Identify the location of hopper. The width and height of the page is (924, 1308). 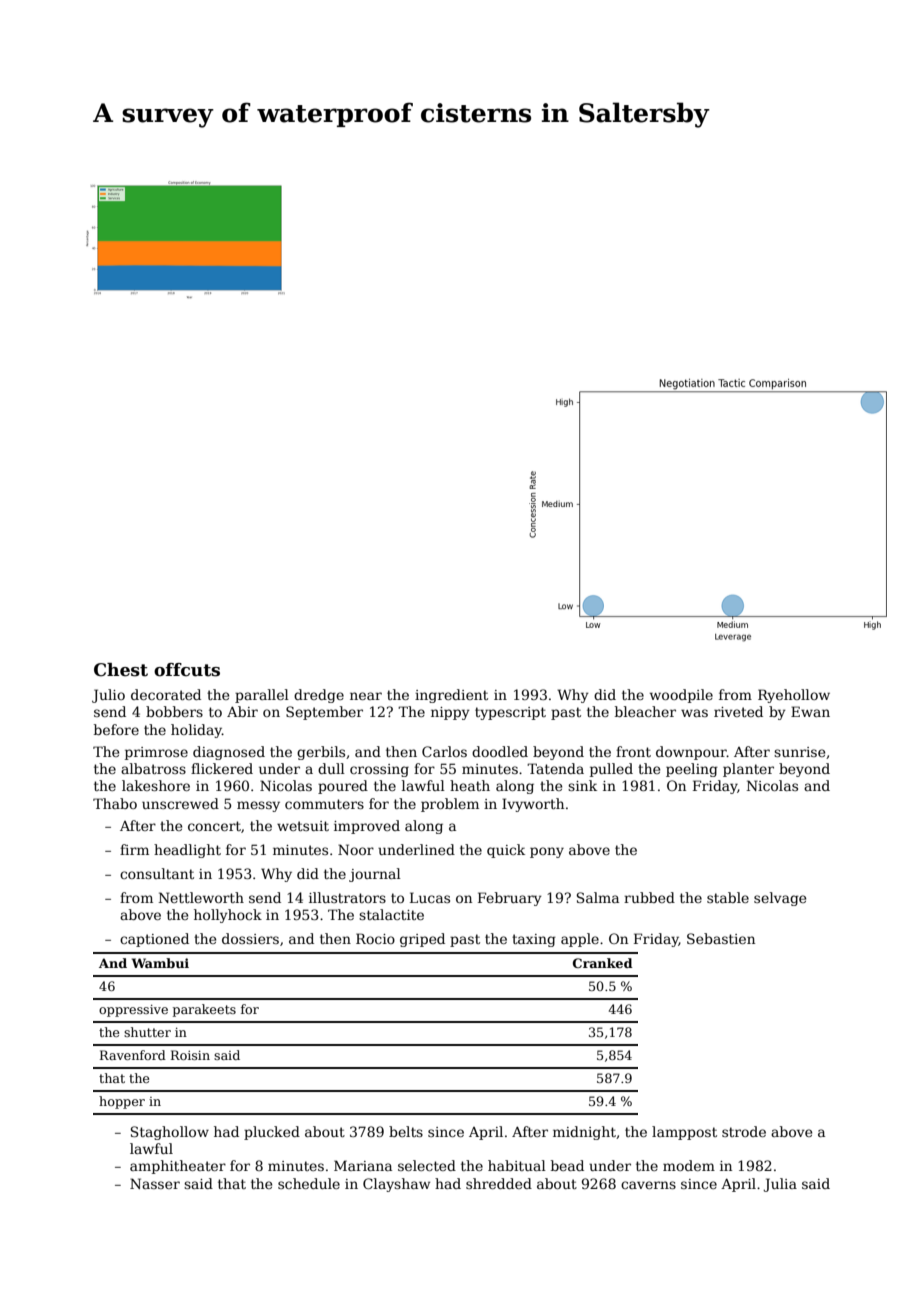
(122, 1102).
